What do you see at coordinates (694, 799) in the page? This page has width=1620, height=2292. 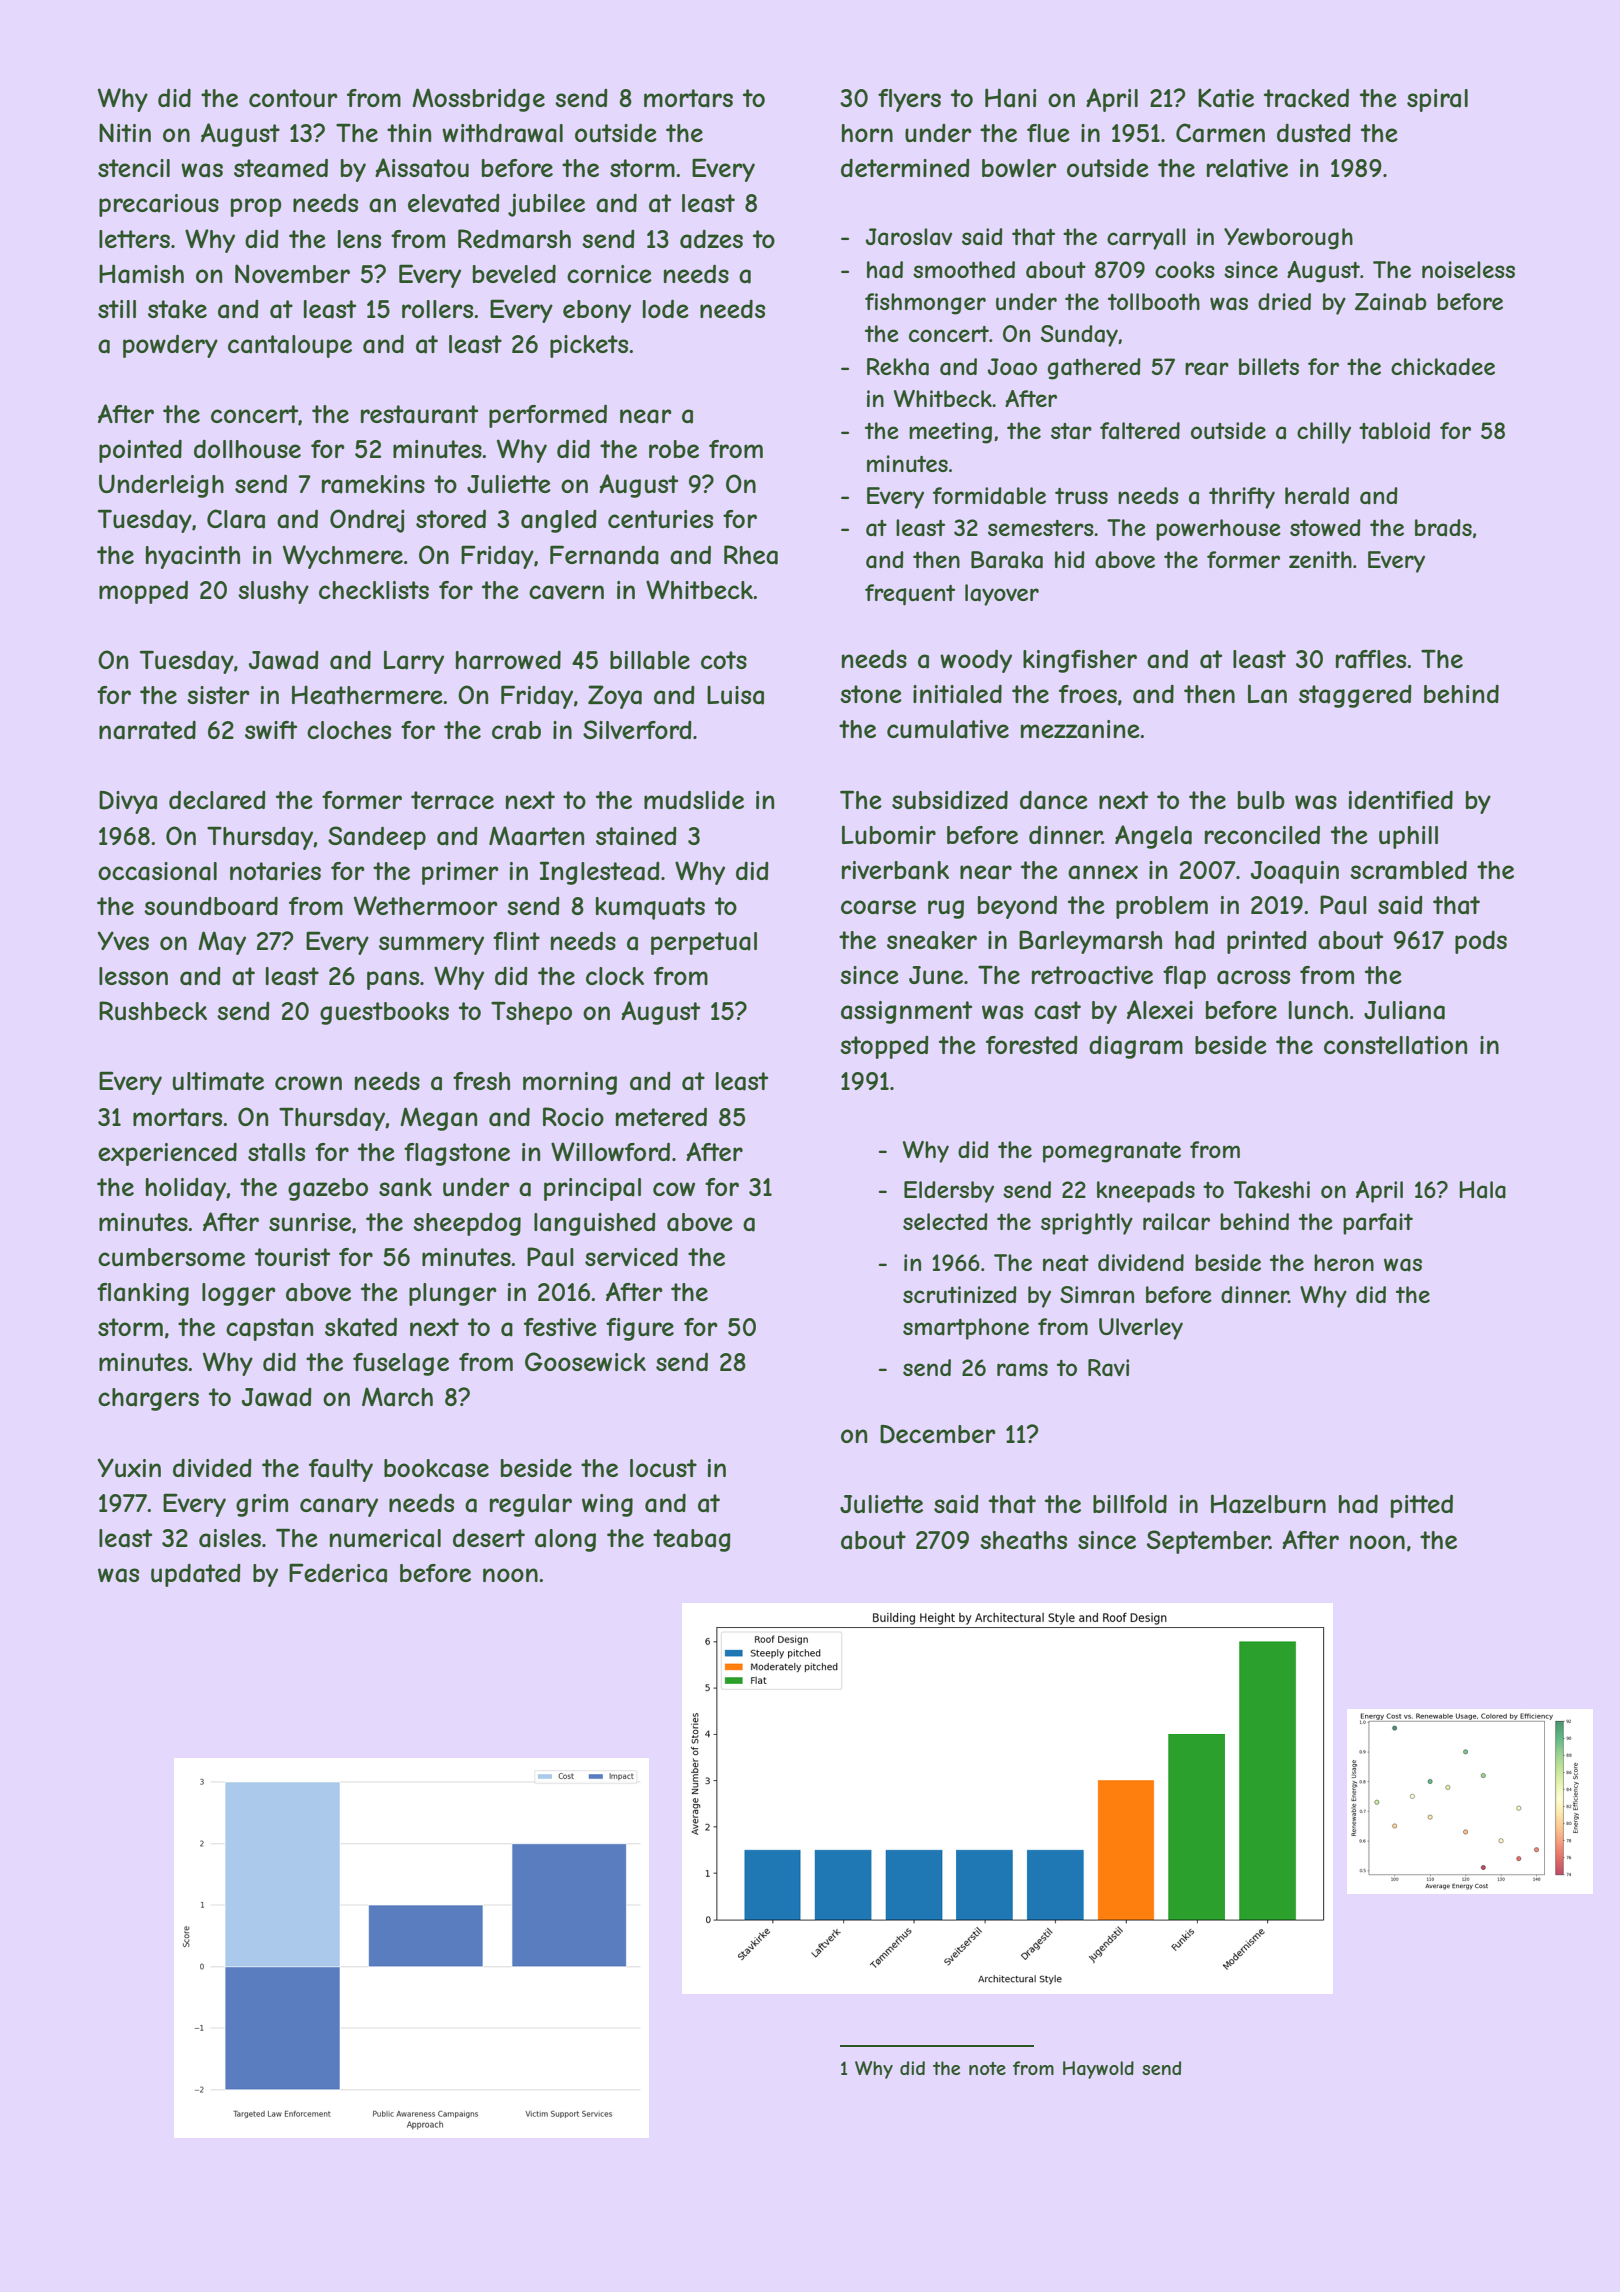 I see `mudslide` at bounding box center [694, 799].
